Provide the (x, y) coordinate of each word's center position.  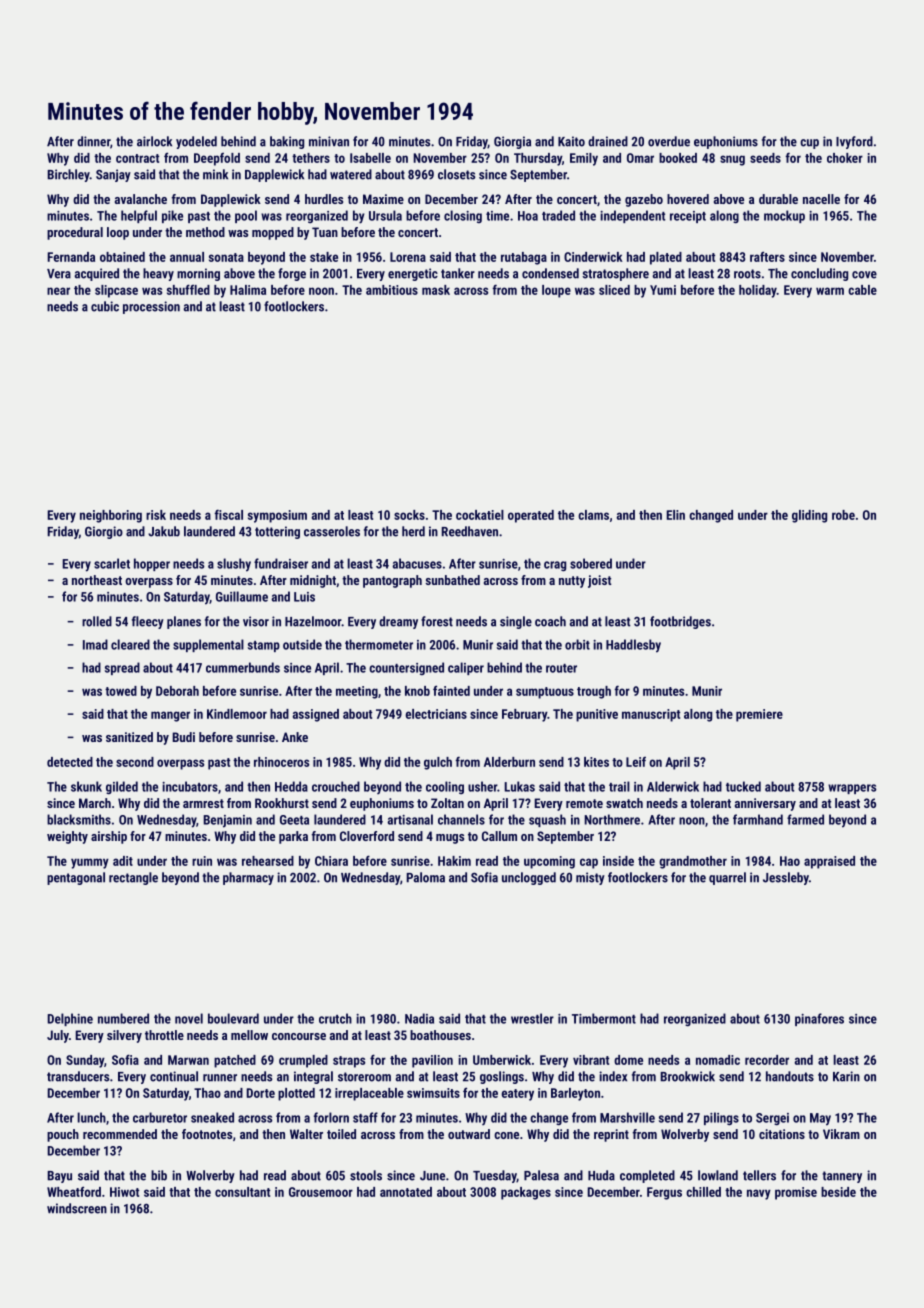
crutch (335, 1018)
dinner (93, 141)
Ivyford (854, 142)
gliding (809, 516)
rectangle (133, 878)
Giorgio (104, 532)
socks (409, 515)
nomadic (718, 1060)
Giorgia (512, 142)
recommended (120, 1134)
